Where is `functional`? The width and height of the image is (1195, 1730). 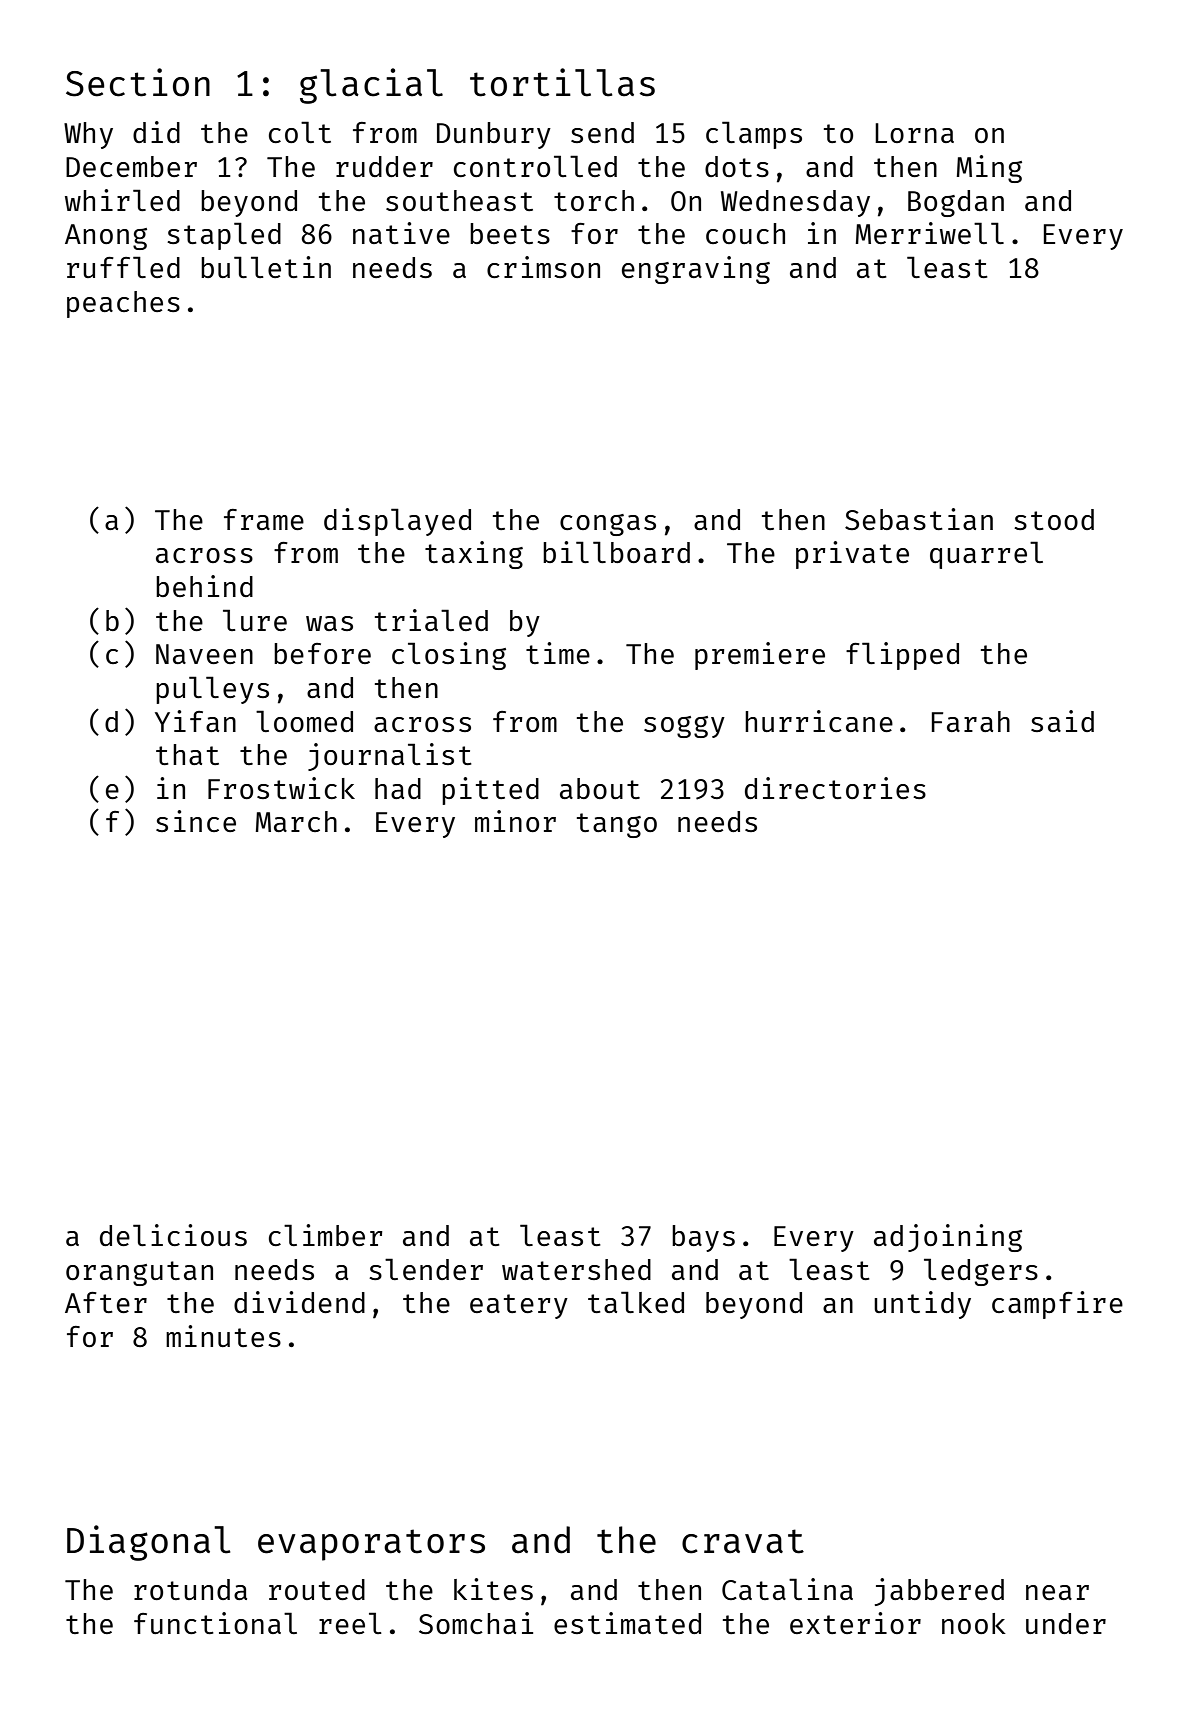
functional is located at coordinates (215, 1623).
